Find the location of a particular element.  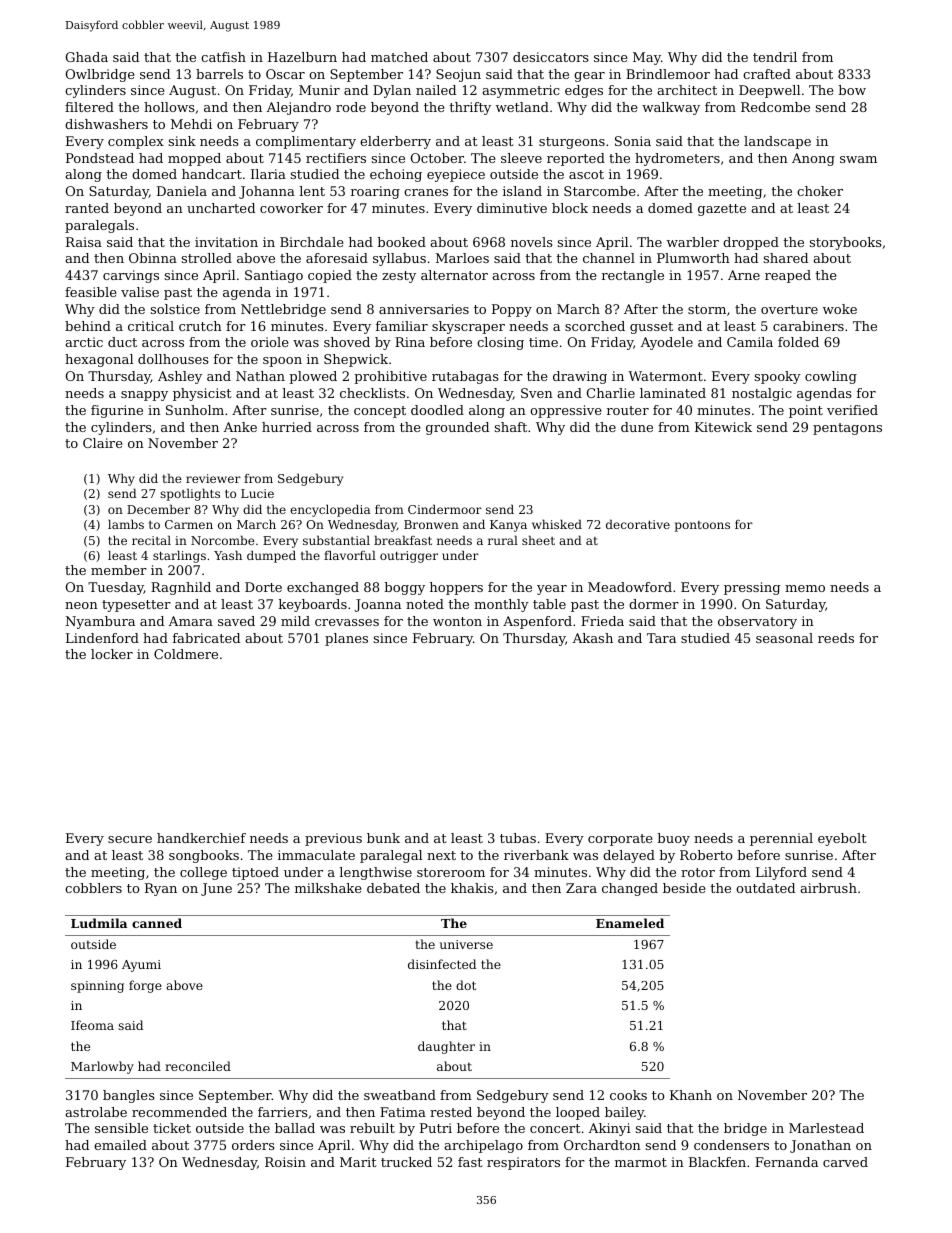

Tara is located at coordinates (661, 638).
